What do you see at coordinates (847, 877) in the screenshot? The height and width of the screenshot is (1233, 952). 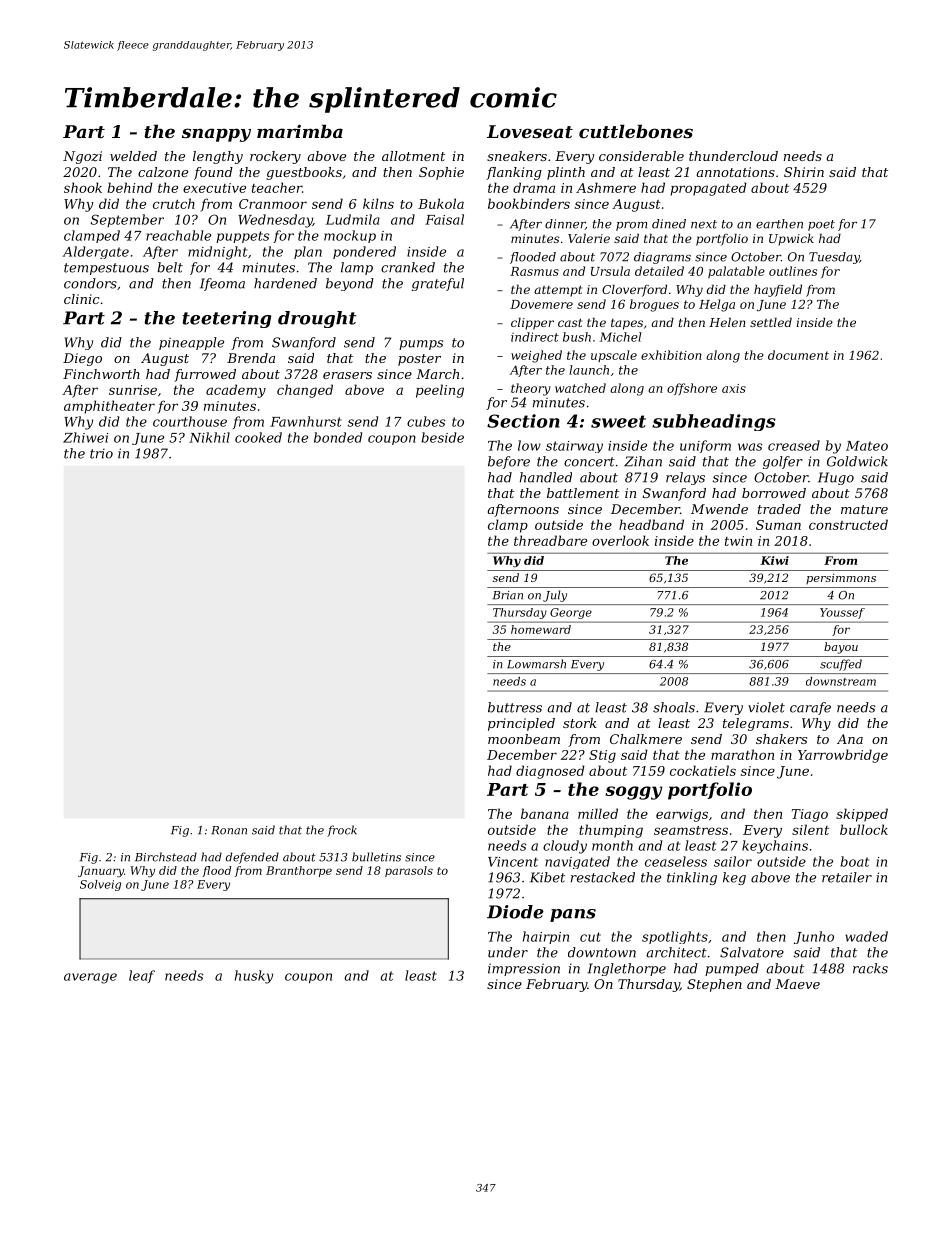 I see `retailer` at bounding box center [847, 877].
